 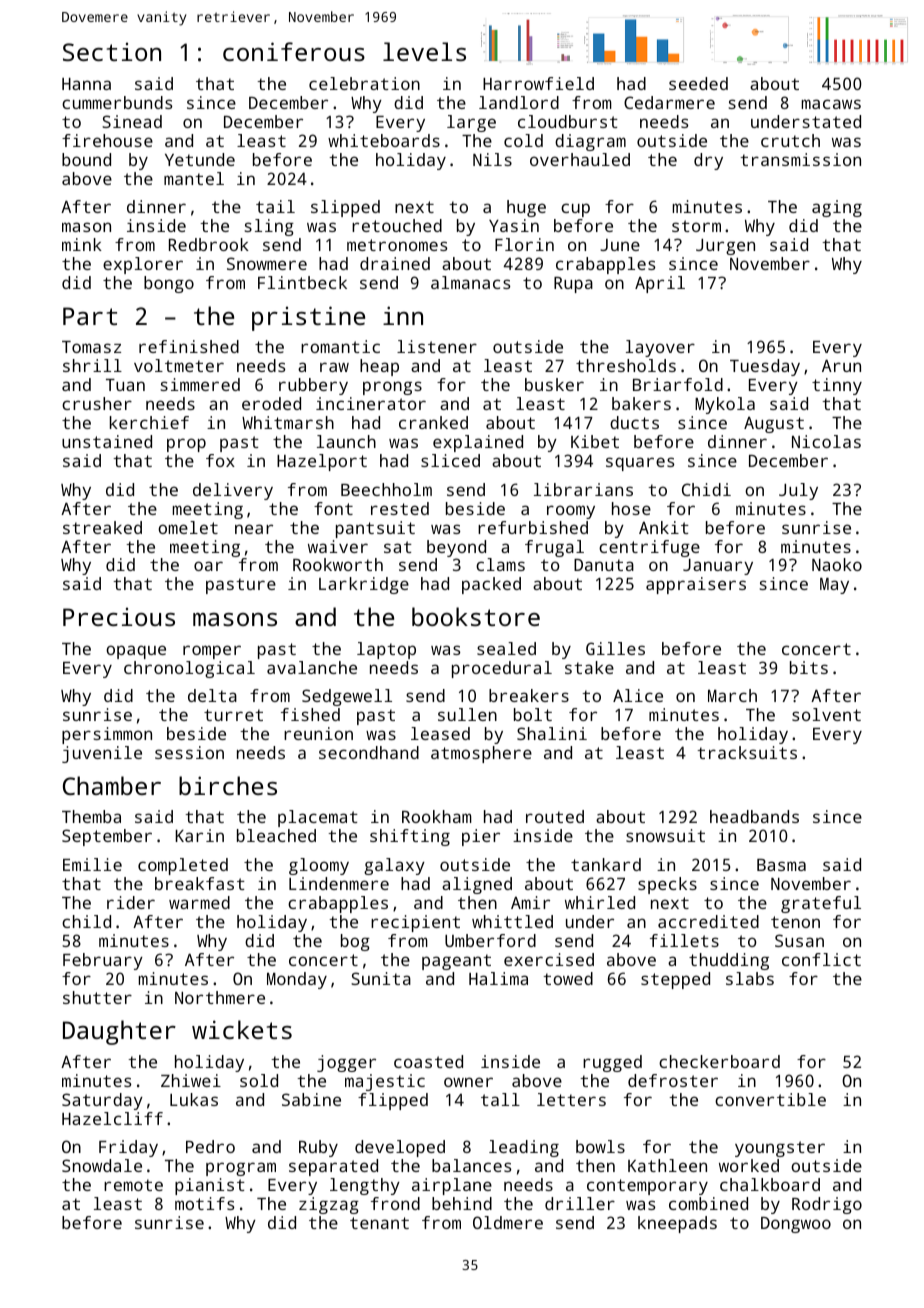 I want to click on near, so click(x=254, y=529).
